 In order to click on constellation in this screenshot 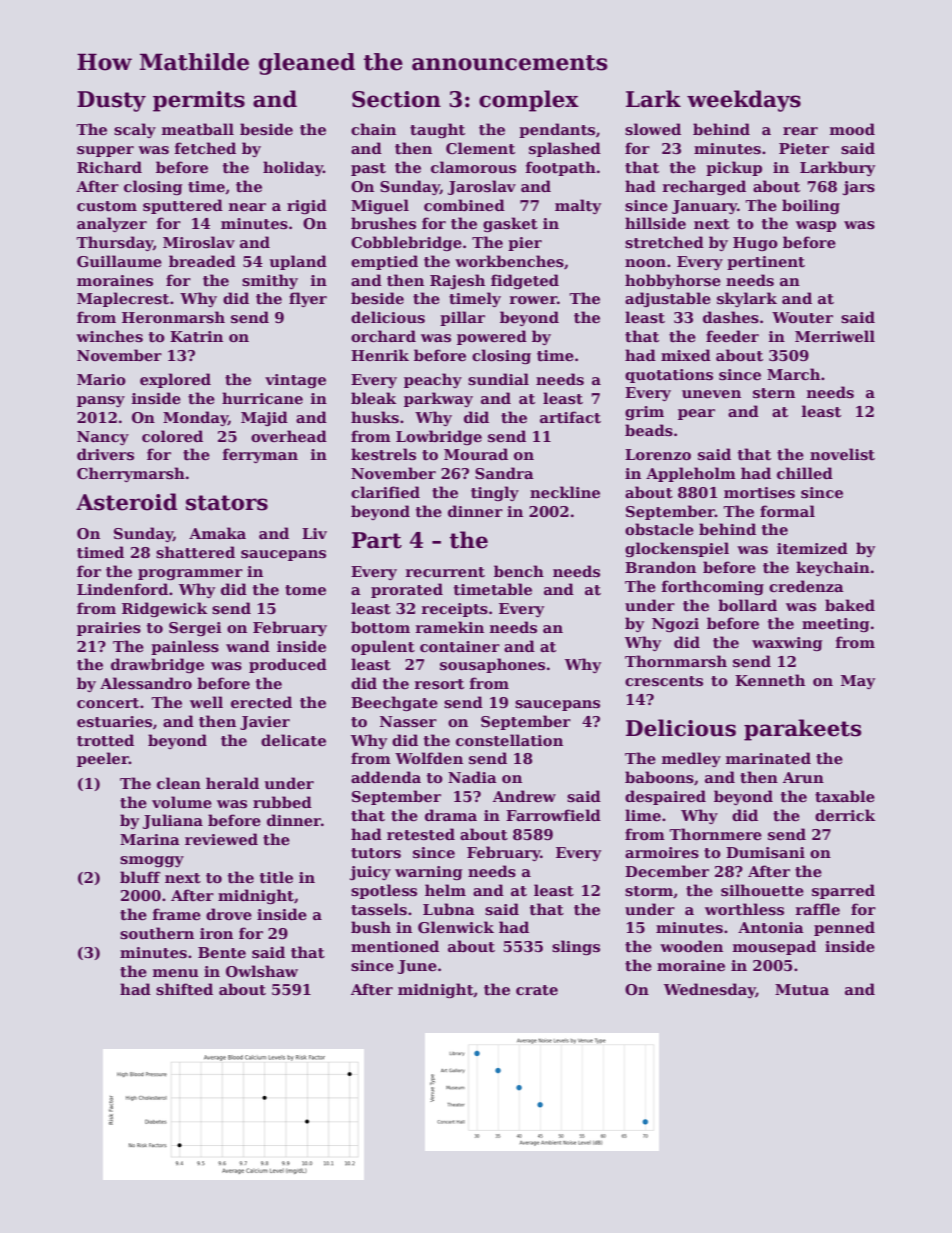, I will do `click(509, 740)`.
